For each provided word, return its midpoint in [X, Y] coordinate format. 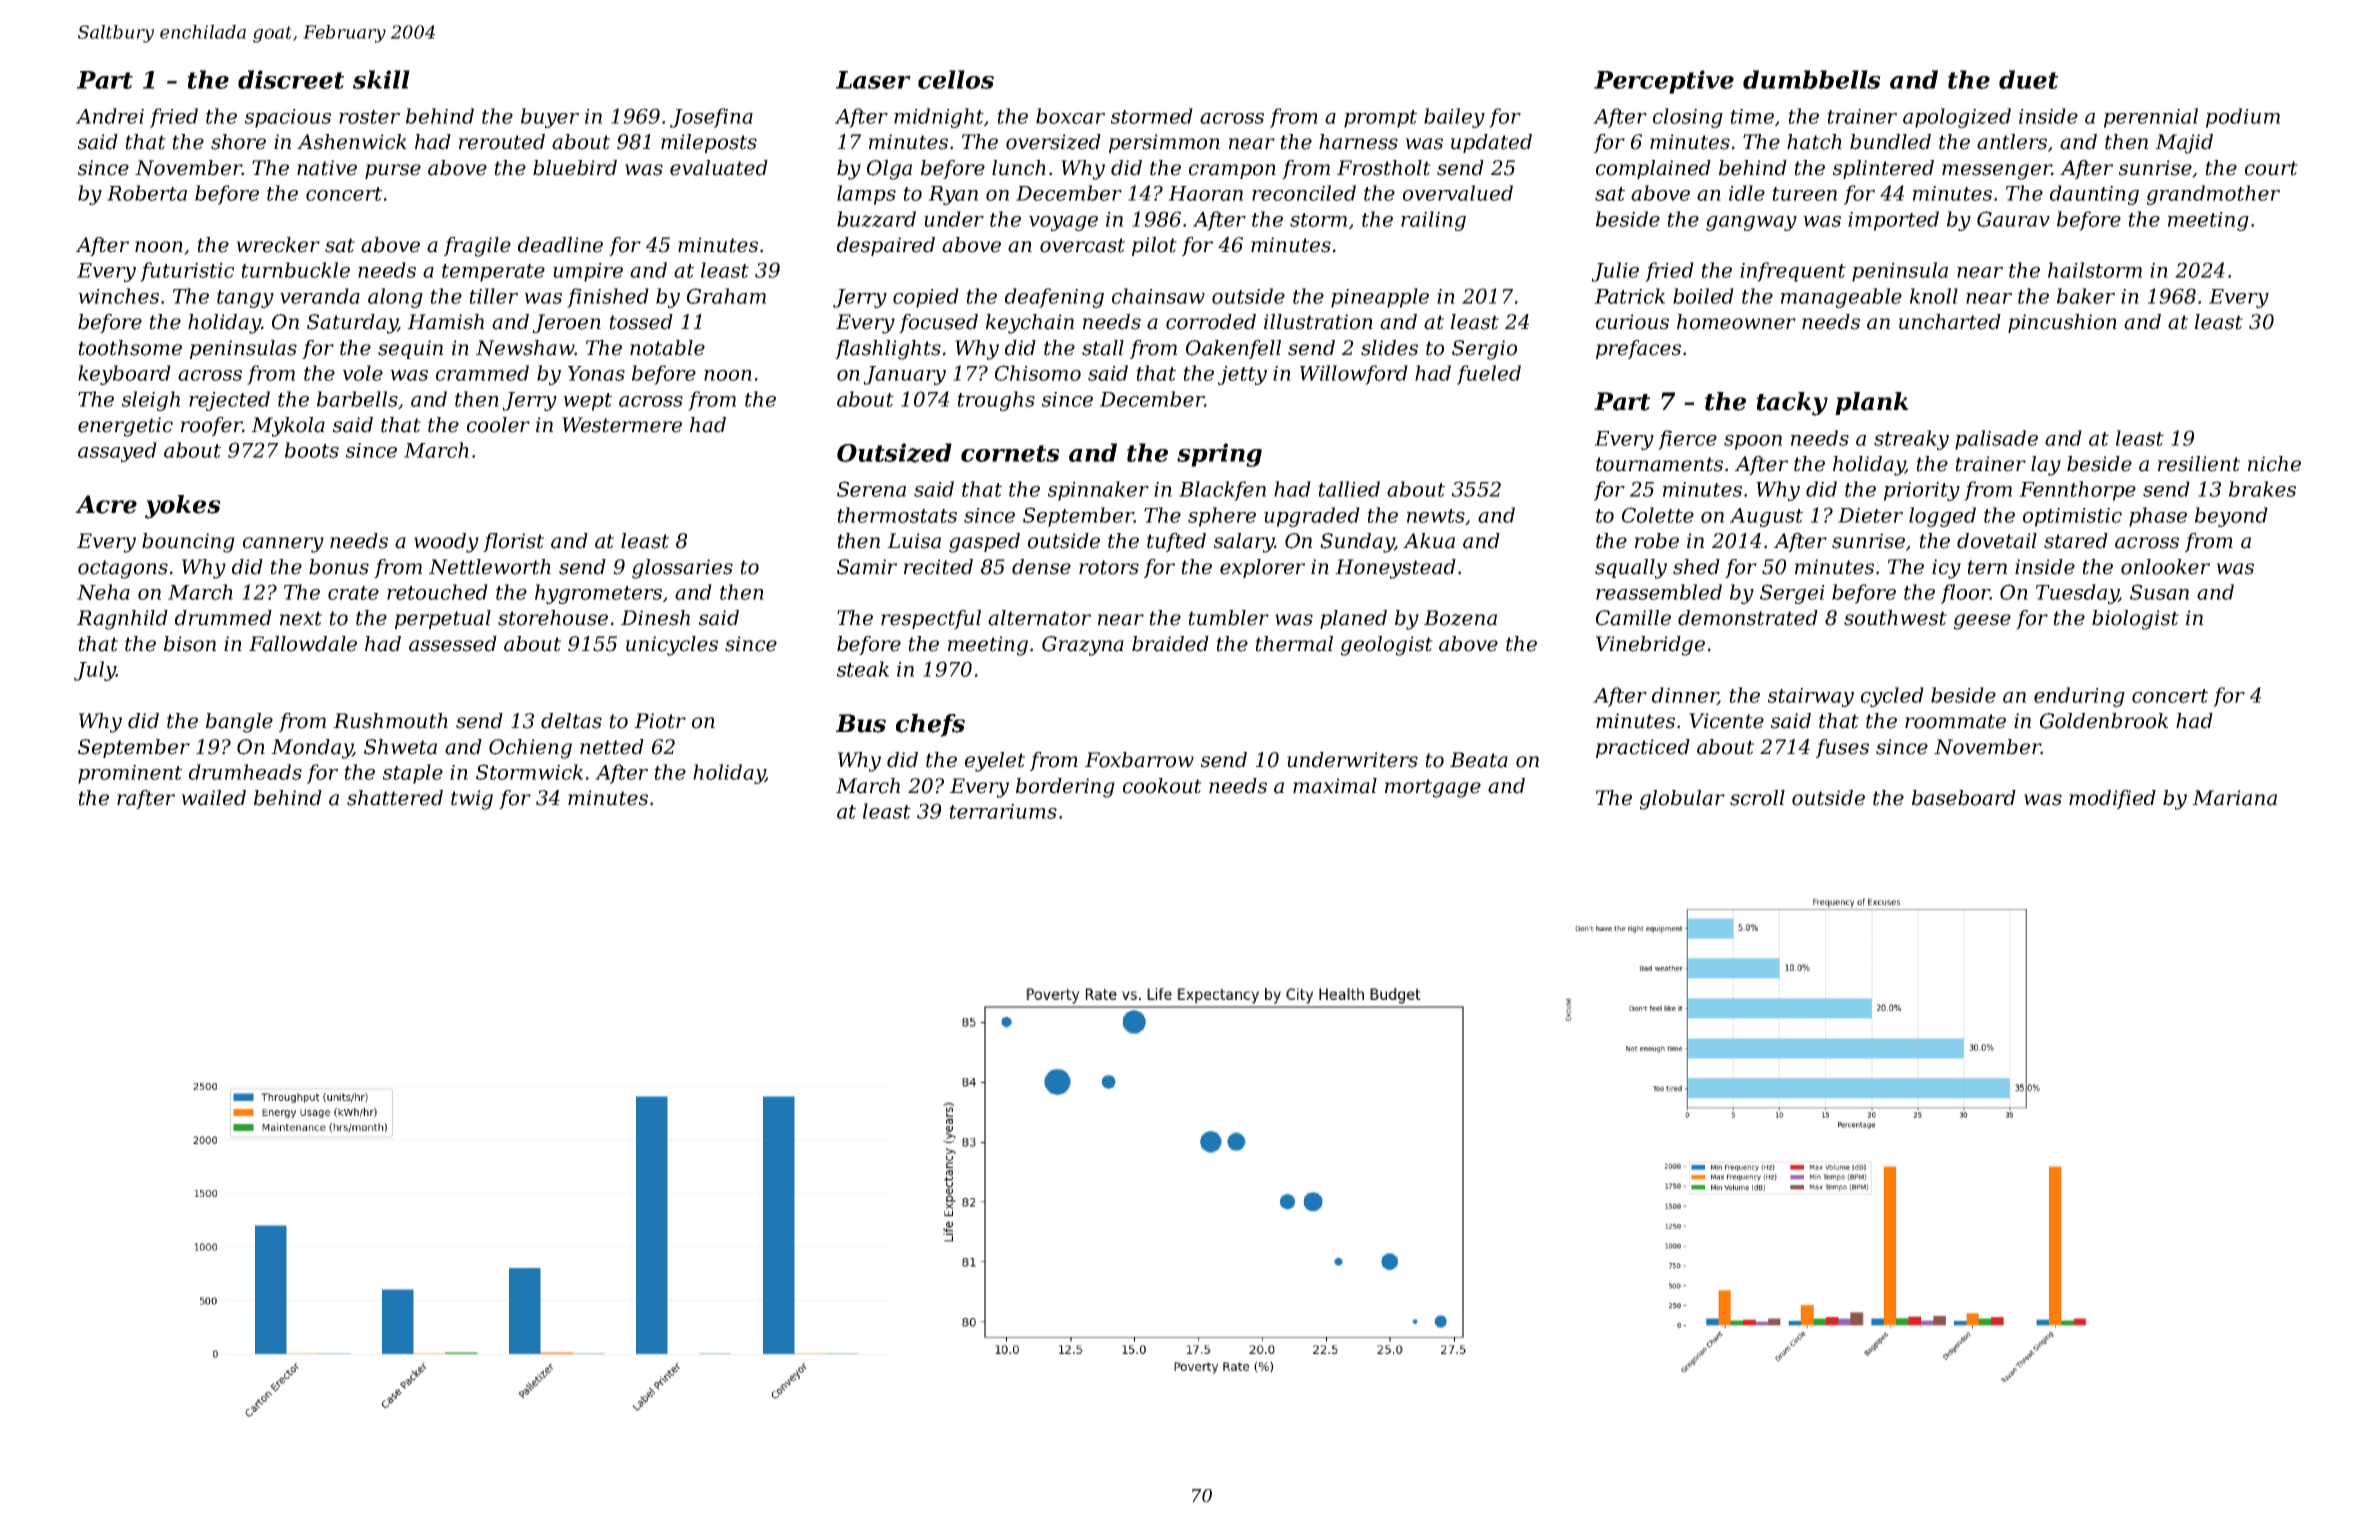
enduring [2079, 697]
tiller [493, 296]
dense [1041, 567]
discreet [291, 79]
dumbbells [1812, 79]
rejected [229, 401]
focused [938, 323]
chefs [930, 725]
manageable [1841, 298]
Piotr [660, 721]
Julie [1615, 272]
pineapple [1380, 298]
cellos [956, 79]
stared [2076, 541]
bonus [339, 567]
